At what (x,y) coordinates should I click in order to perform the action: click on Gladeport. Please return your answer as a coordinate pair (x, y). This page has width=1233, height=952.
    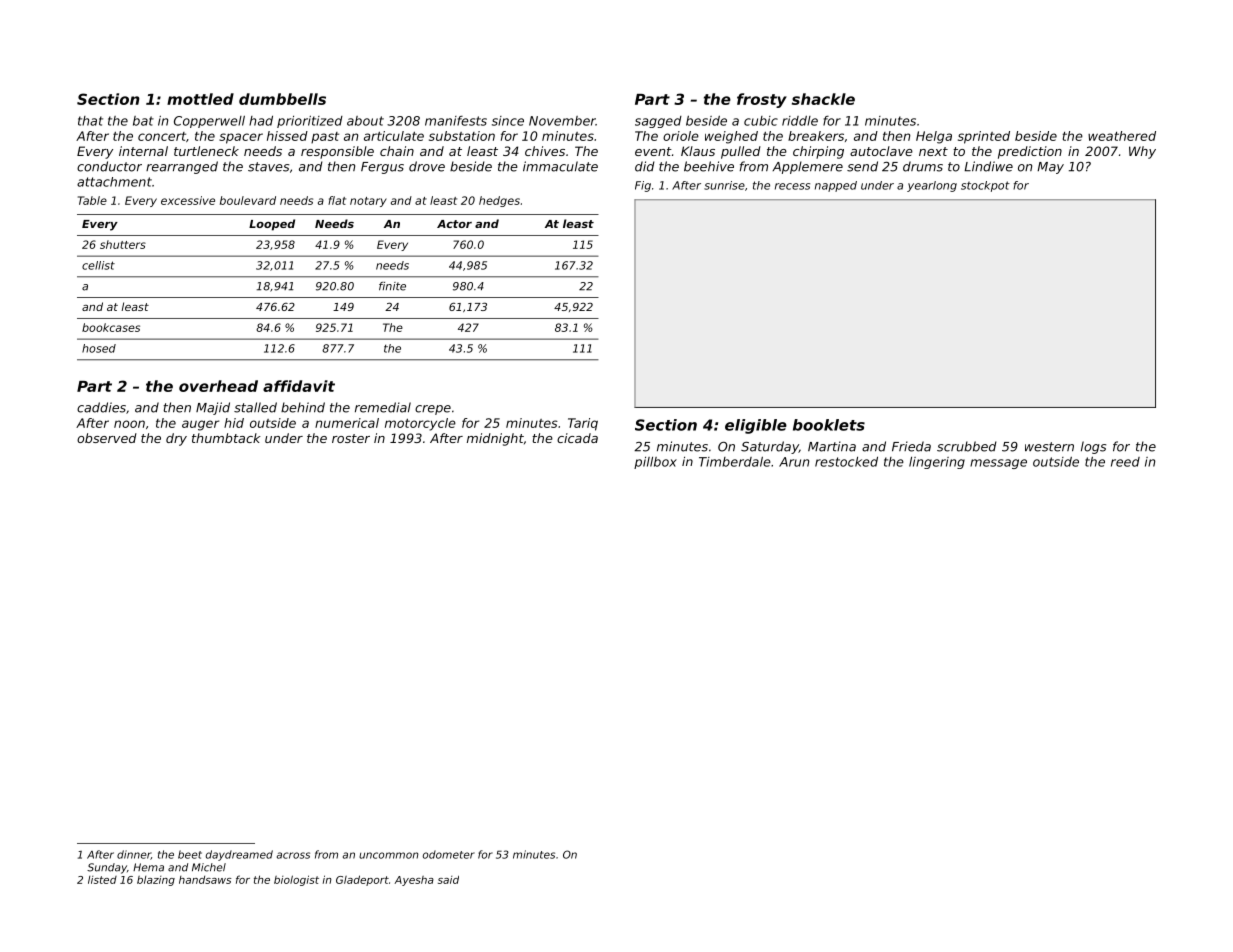
    Looking at the image, I should click on (362, 880).
